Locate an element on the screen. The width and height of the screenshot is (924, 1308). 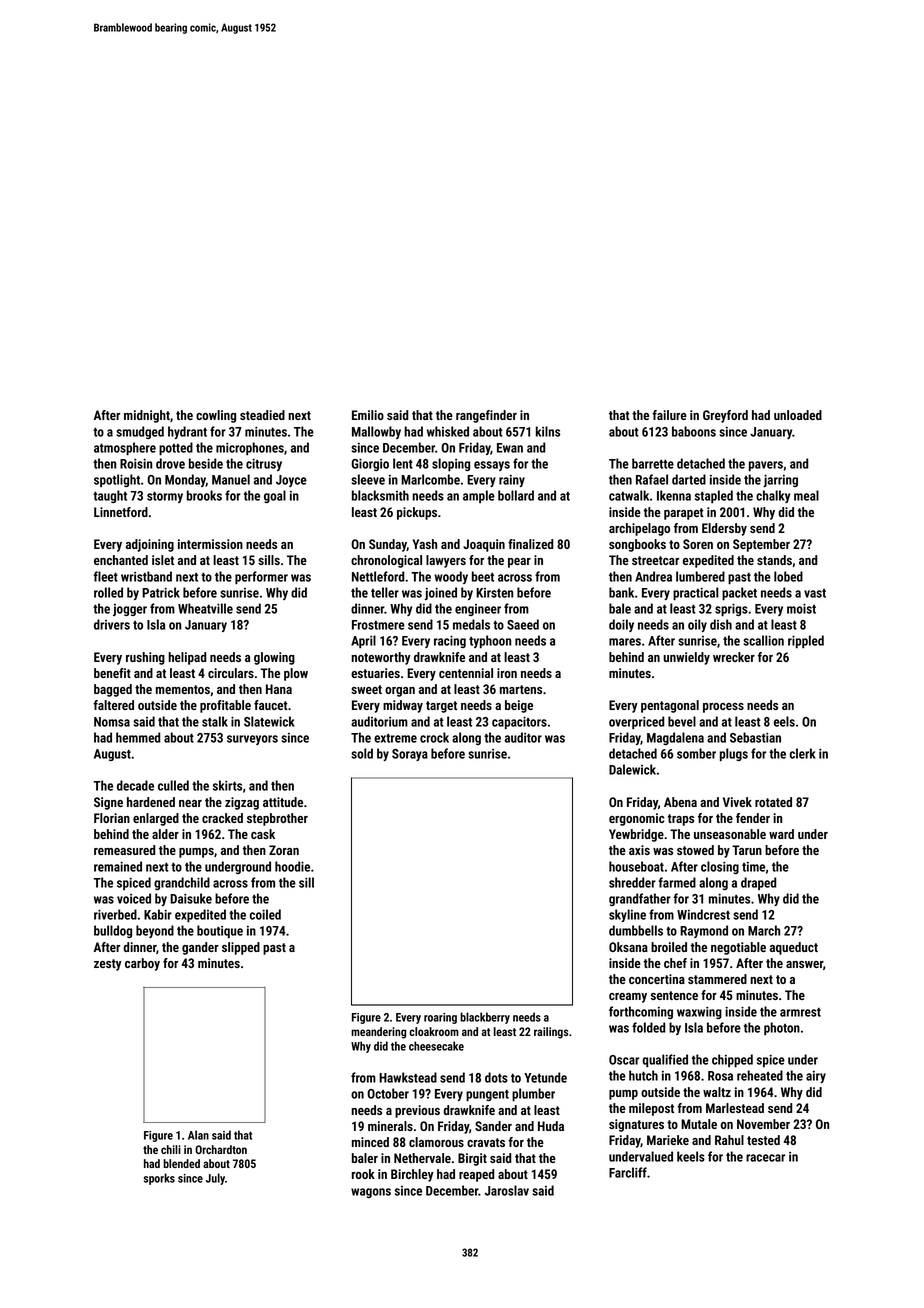
pickups is located at coordinates (417, 513).
